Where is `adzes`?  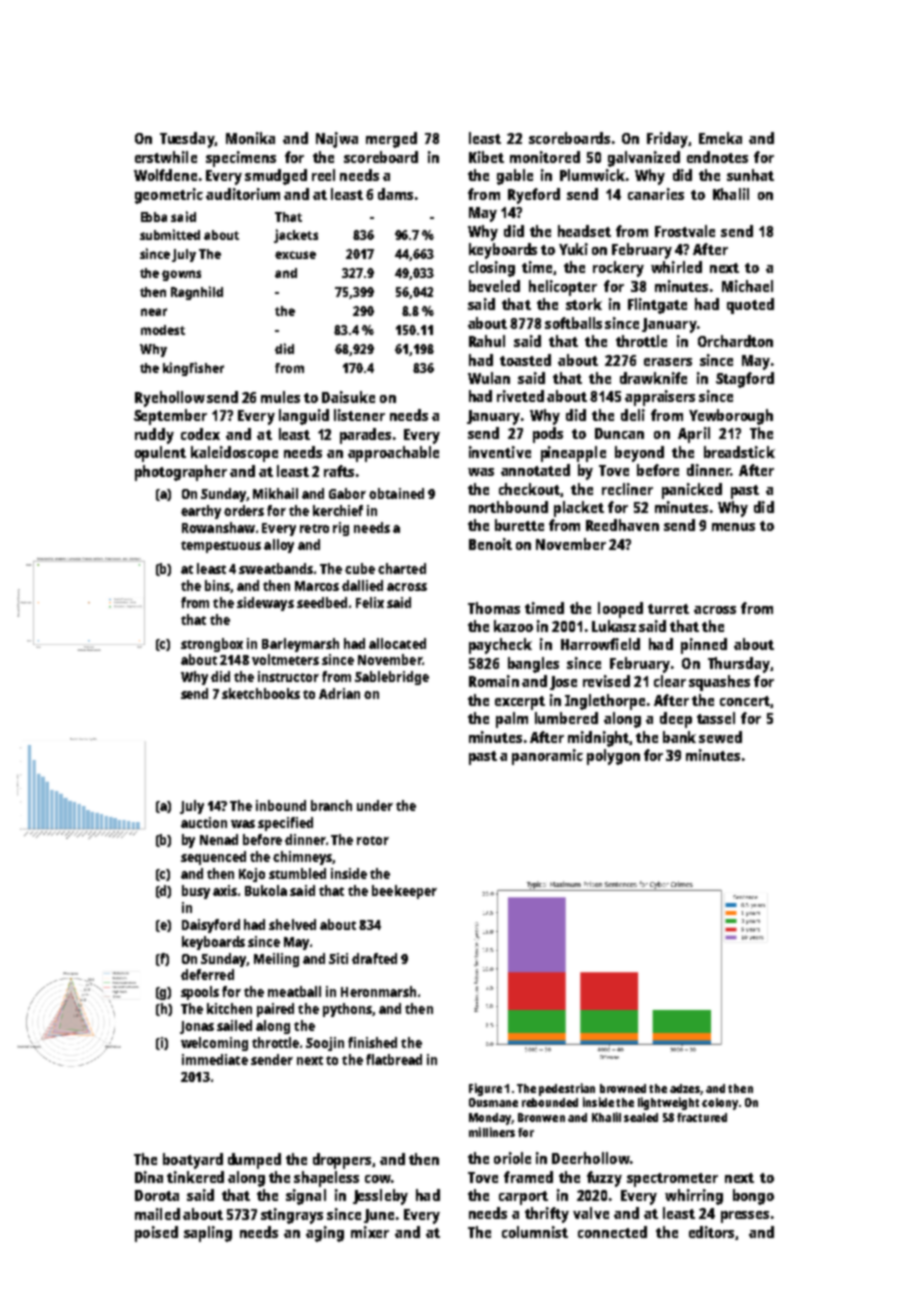 adzes is located at coordinates (685, 1088).
